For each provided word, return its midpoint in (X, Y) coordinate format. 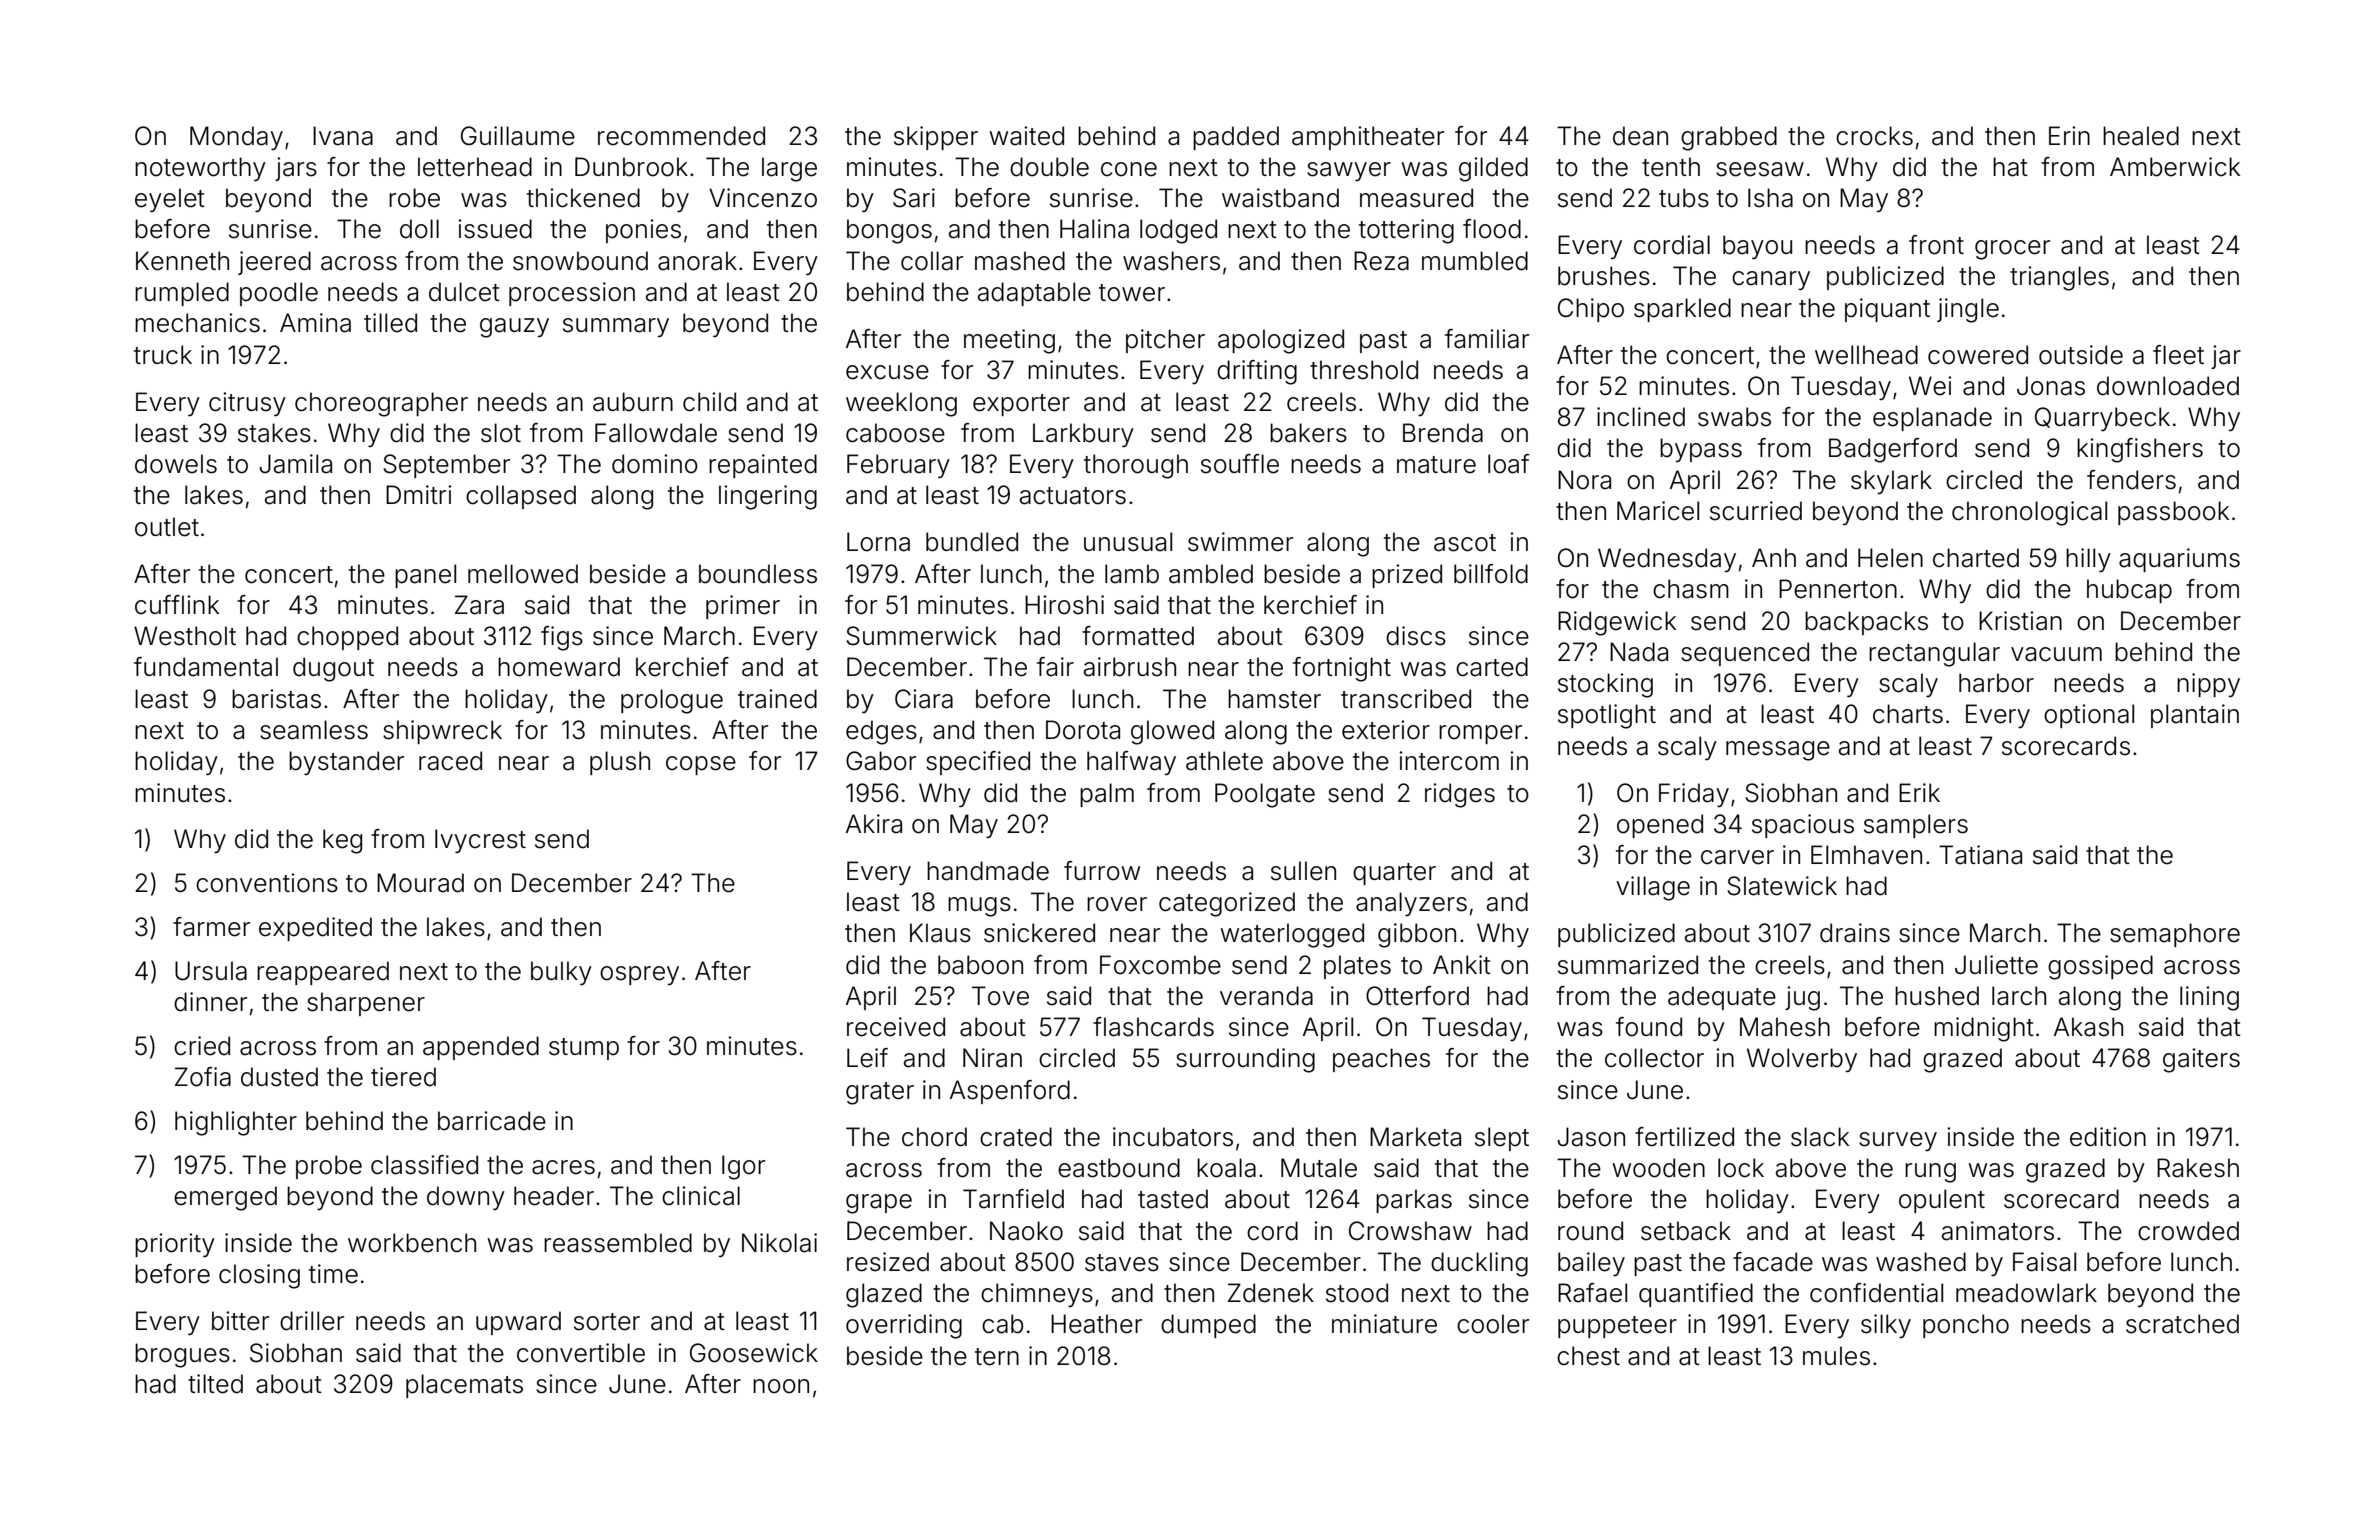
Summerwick (921, 636)
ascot (1465, 543)
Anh (1774, 557)
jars (296, 169)
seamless (314, 730)
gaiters (2201, 1060)
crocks (1874, 136)
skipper (936, 138)
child (709, 402)
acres (563, 1167)
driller (312, 1321)
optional (2089, 716)
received (896, 1027)
